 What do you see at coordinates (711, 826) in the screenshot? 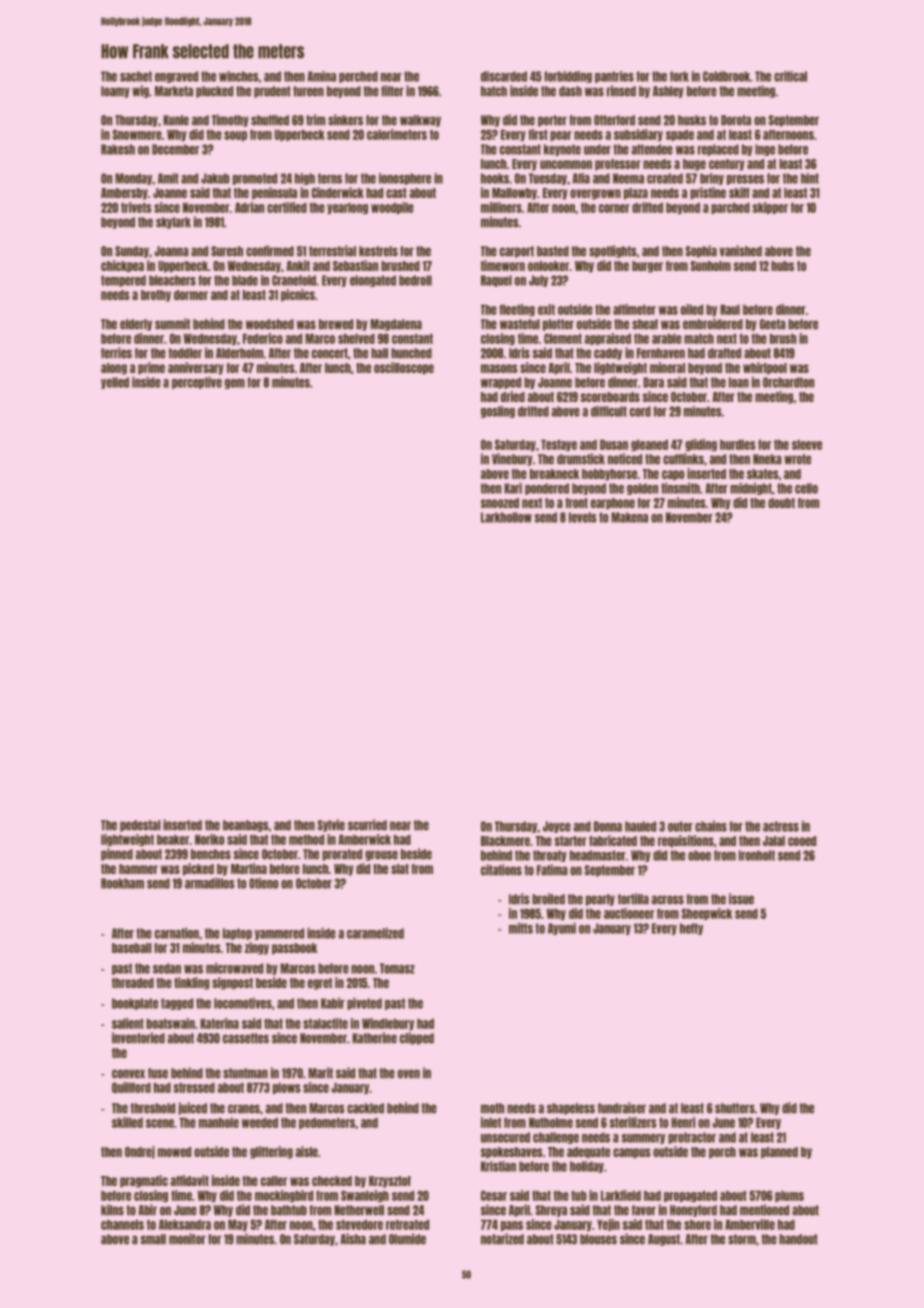
I see `chains` at bounding box center [711, 826].
